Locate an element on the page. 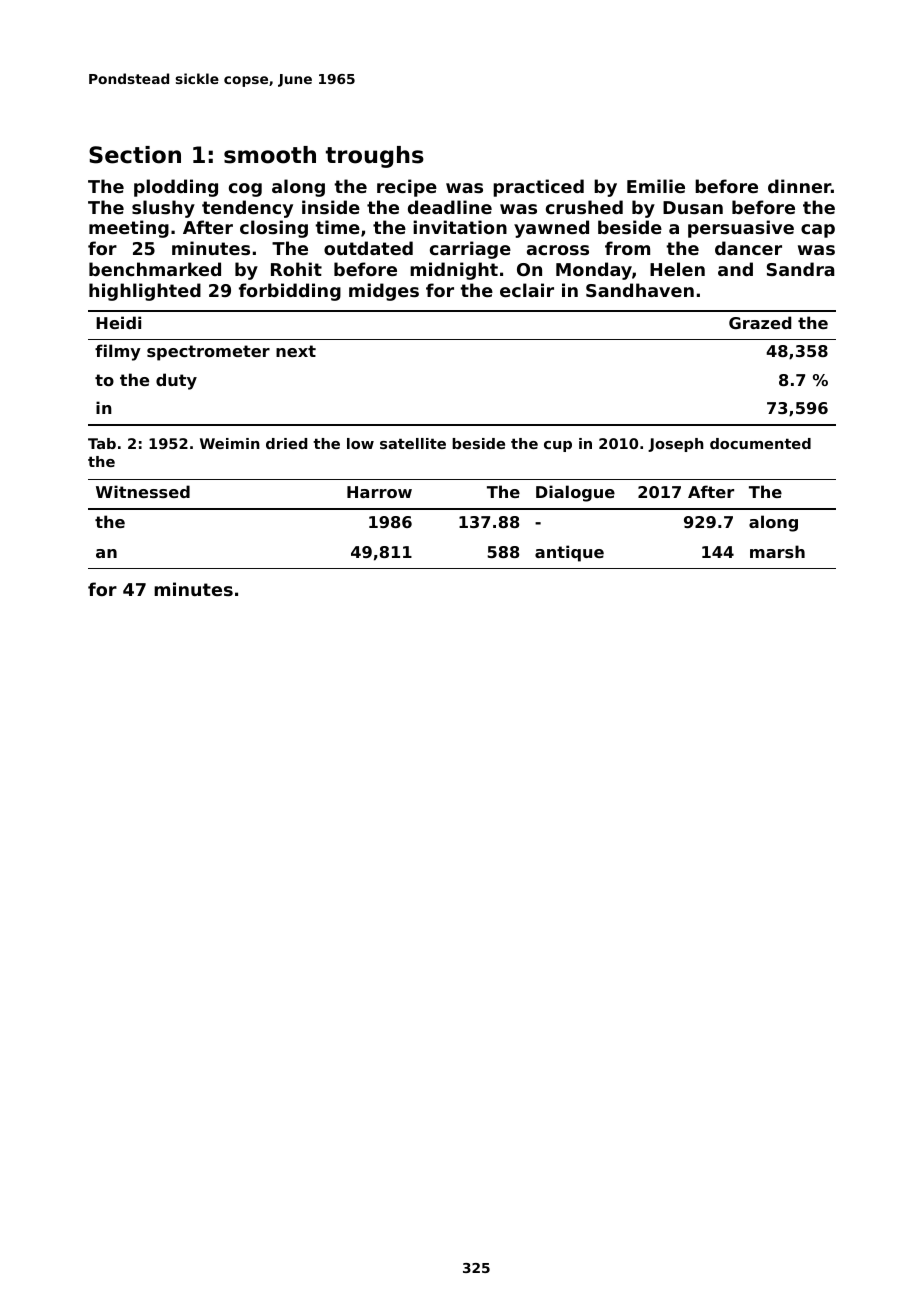  eclair is located at coordinates (527, 290).
